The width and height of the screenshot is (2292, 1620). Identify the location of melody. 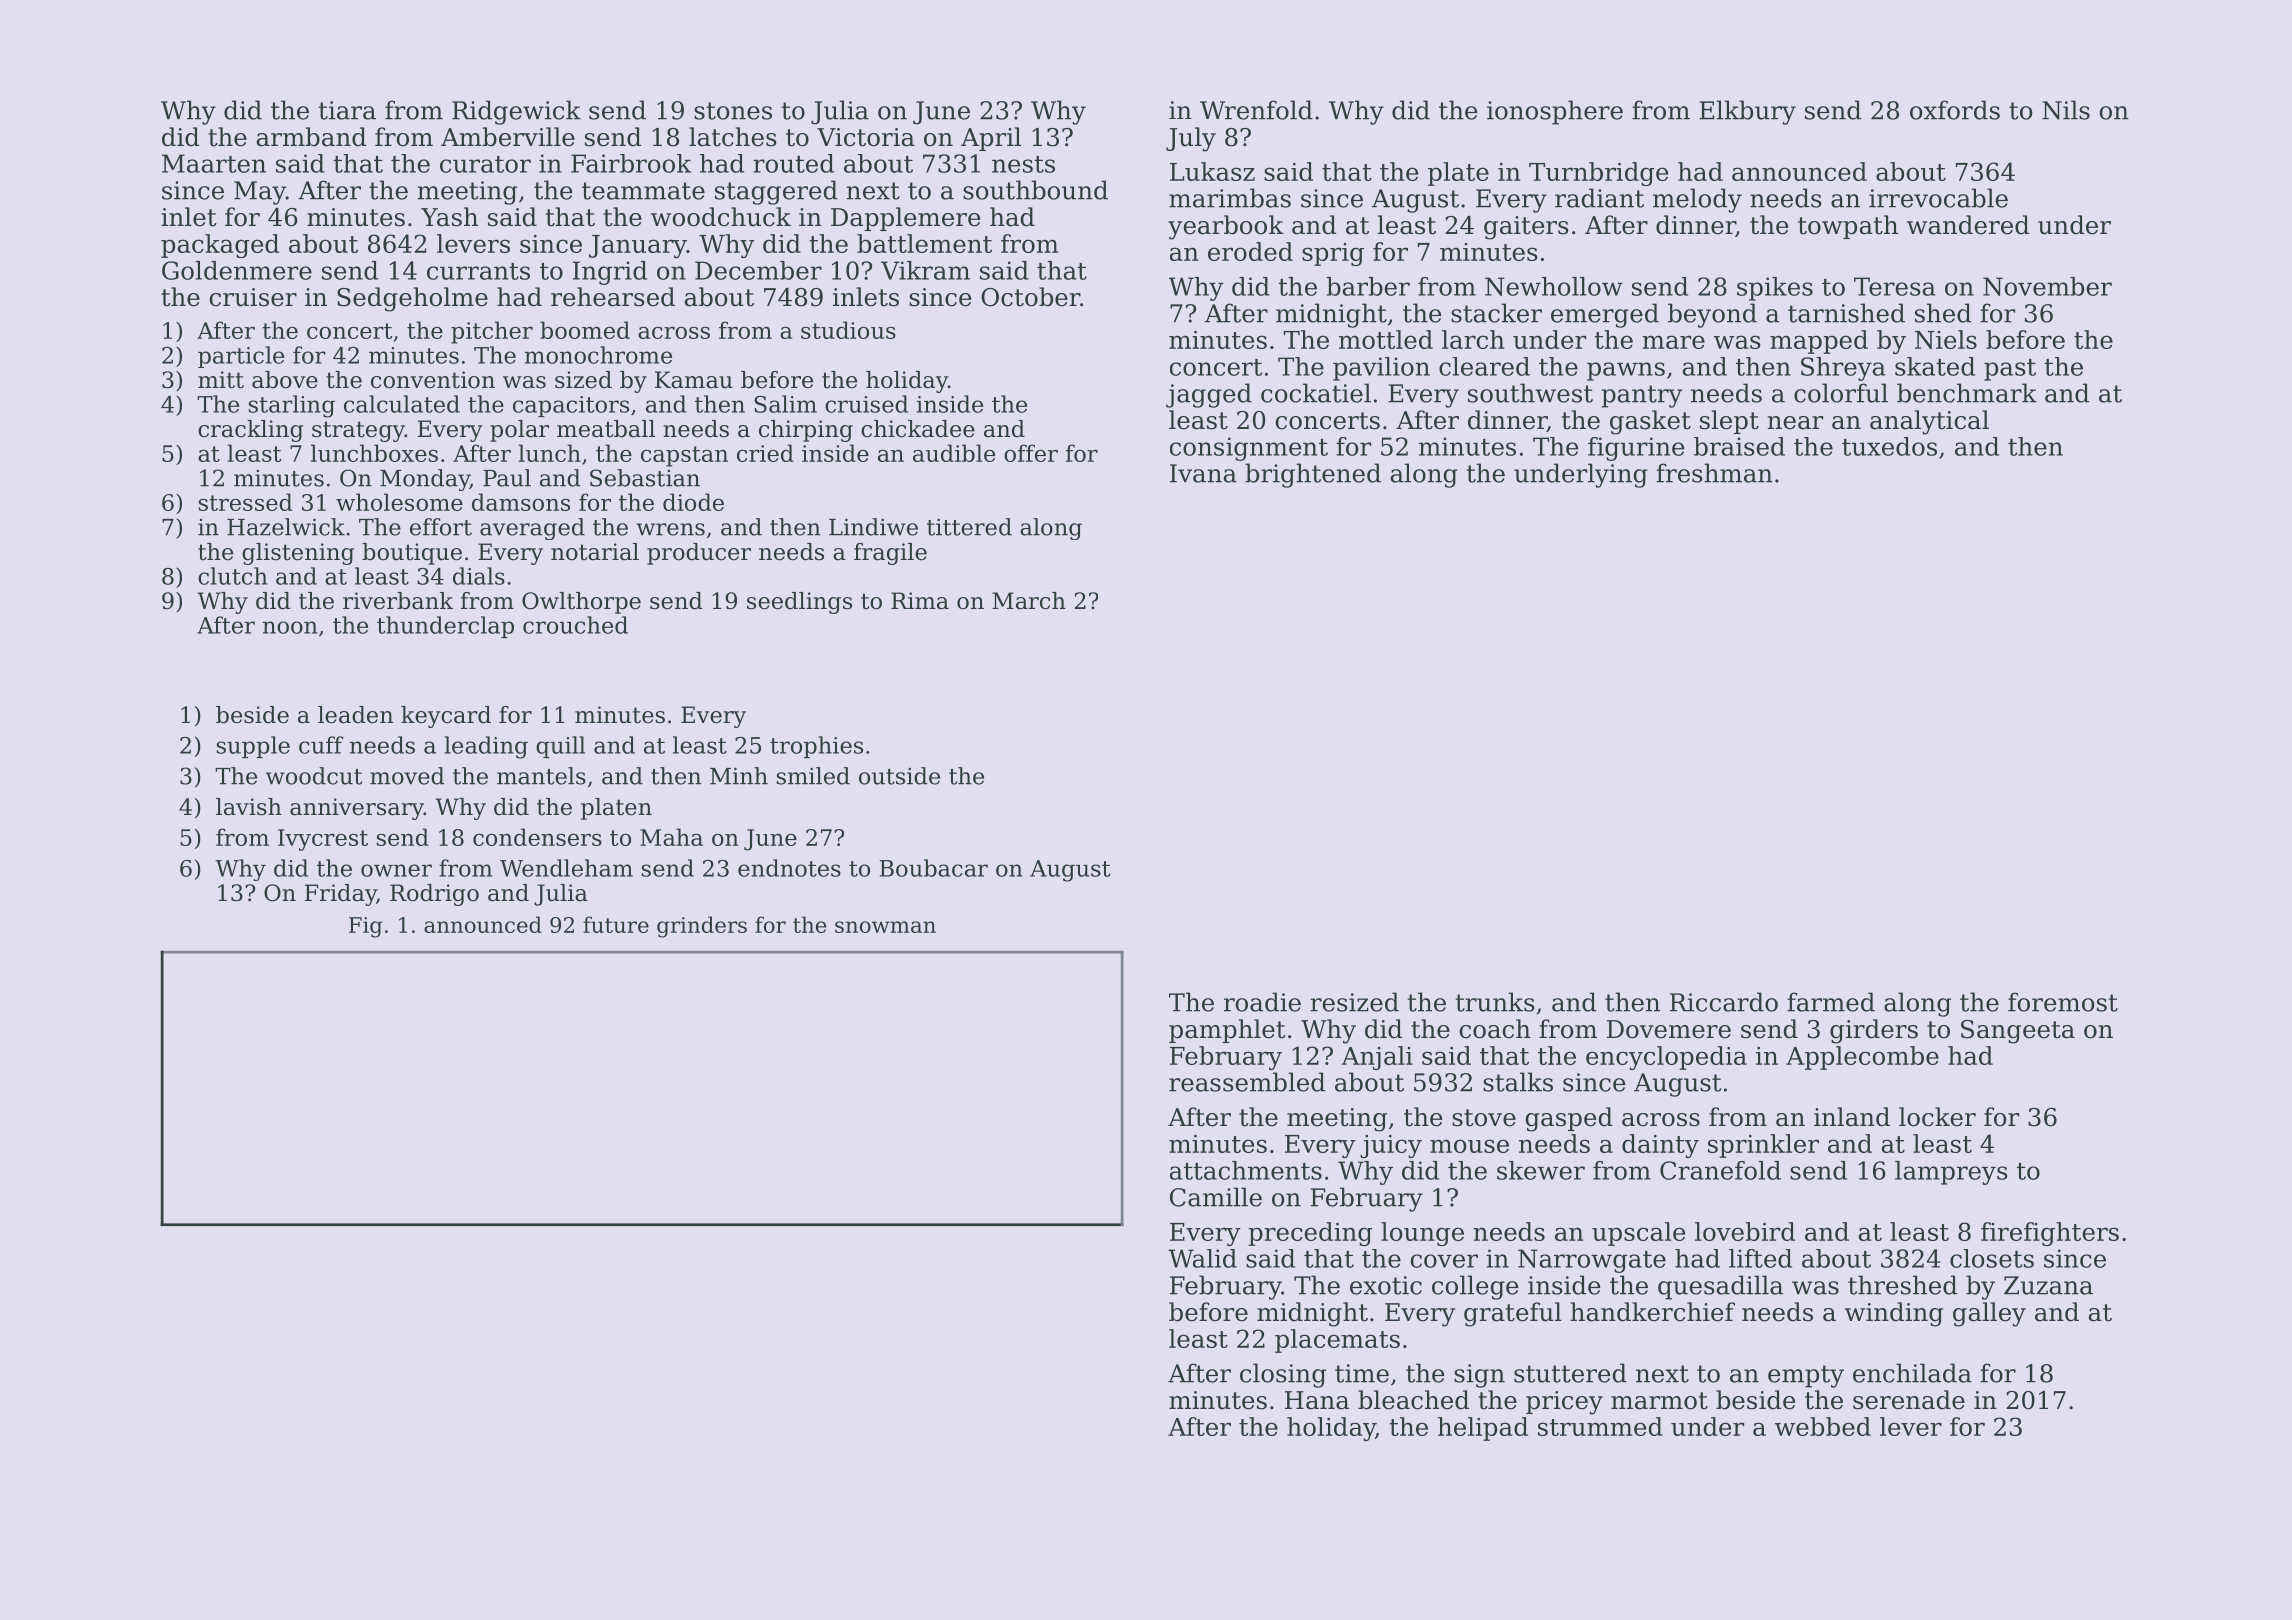
(1697, 200).
